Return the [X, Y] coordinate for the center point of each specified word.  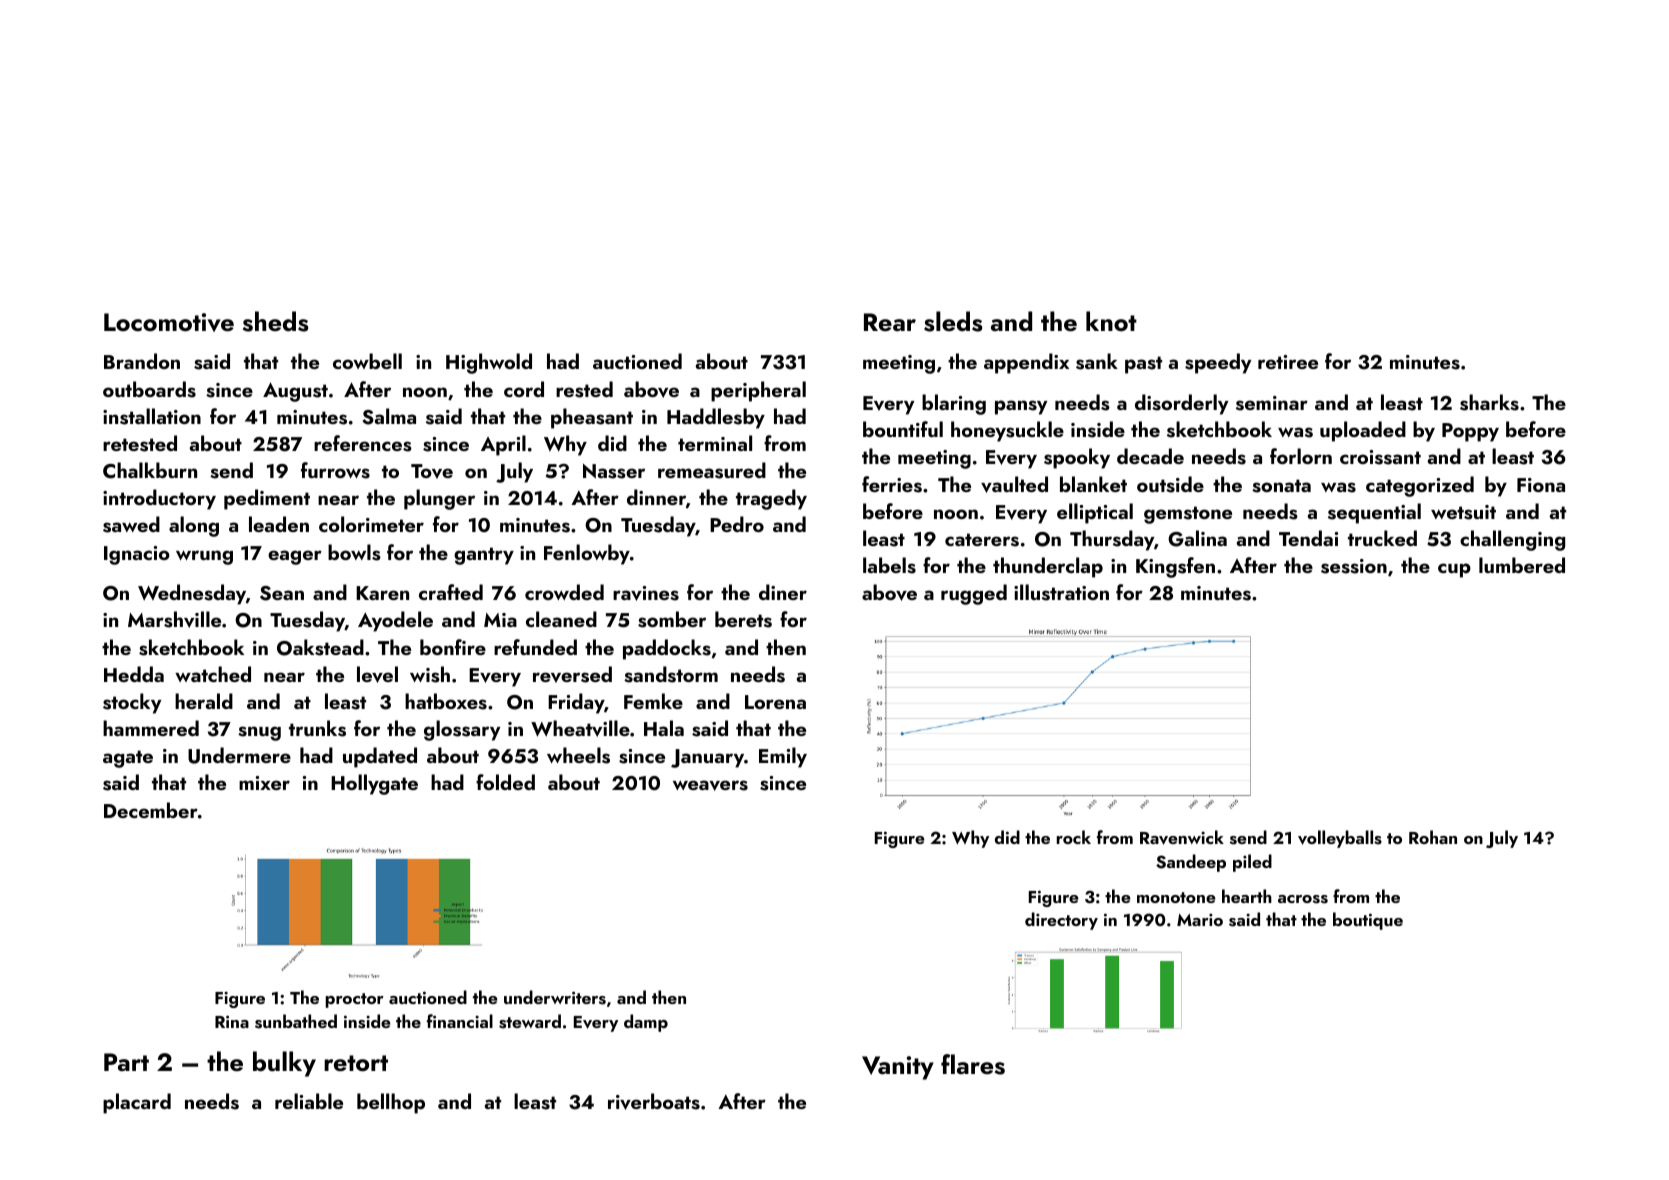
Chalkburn [150, 470]
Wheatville [580, 728]
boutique [1368, 921]
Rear [890, 322]
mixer [264, 783]
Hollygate [374, 784]
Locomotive [169, 322]
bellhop [391, 1103]
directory [1061, 921]
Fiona [1541, 485]
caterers [982, 540]
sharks [1489, 402]
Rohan [1433, 837]
